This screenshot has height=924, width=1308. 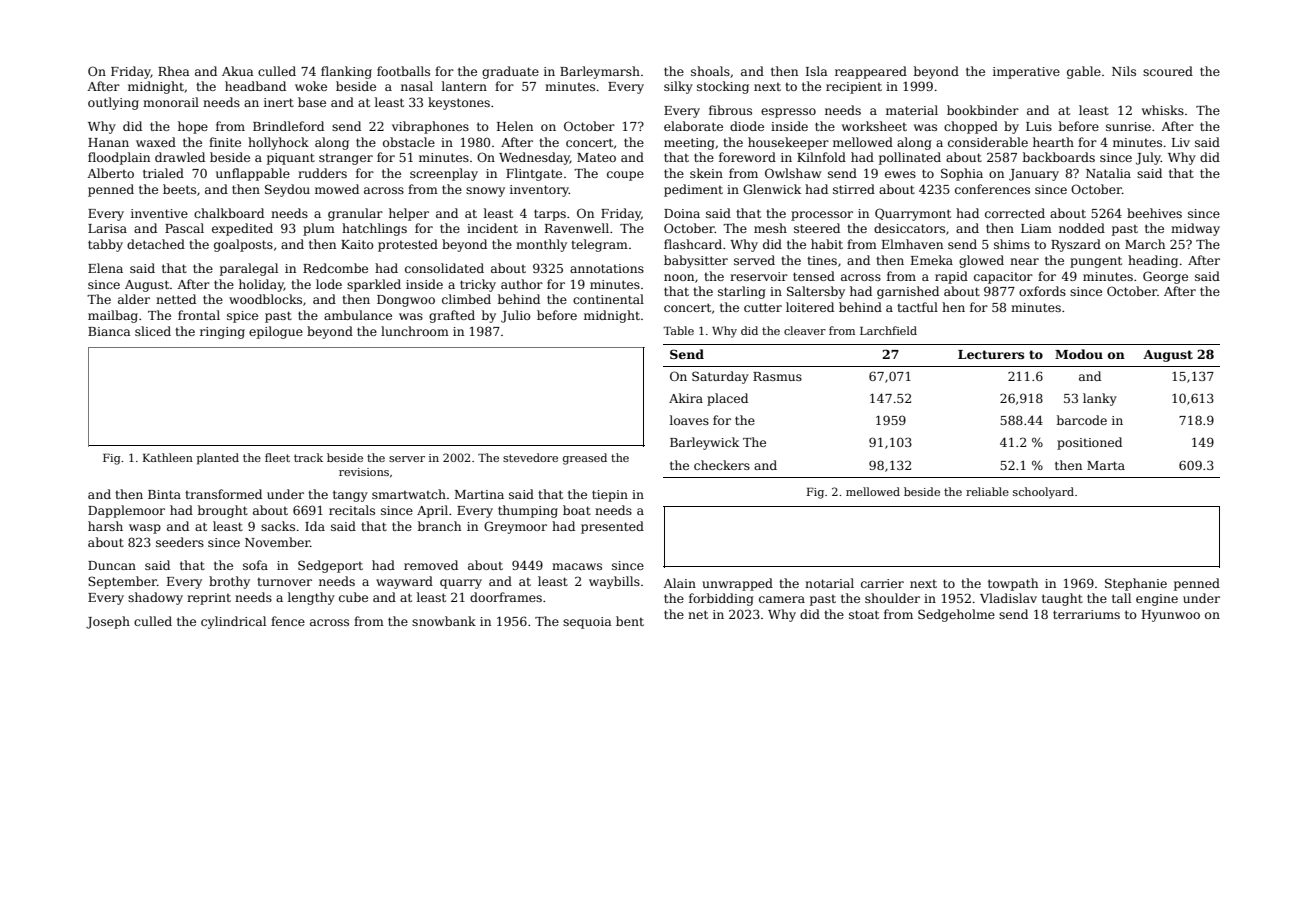 I want to click on Joseph, so click(x=108, y=622).
